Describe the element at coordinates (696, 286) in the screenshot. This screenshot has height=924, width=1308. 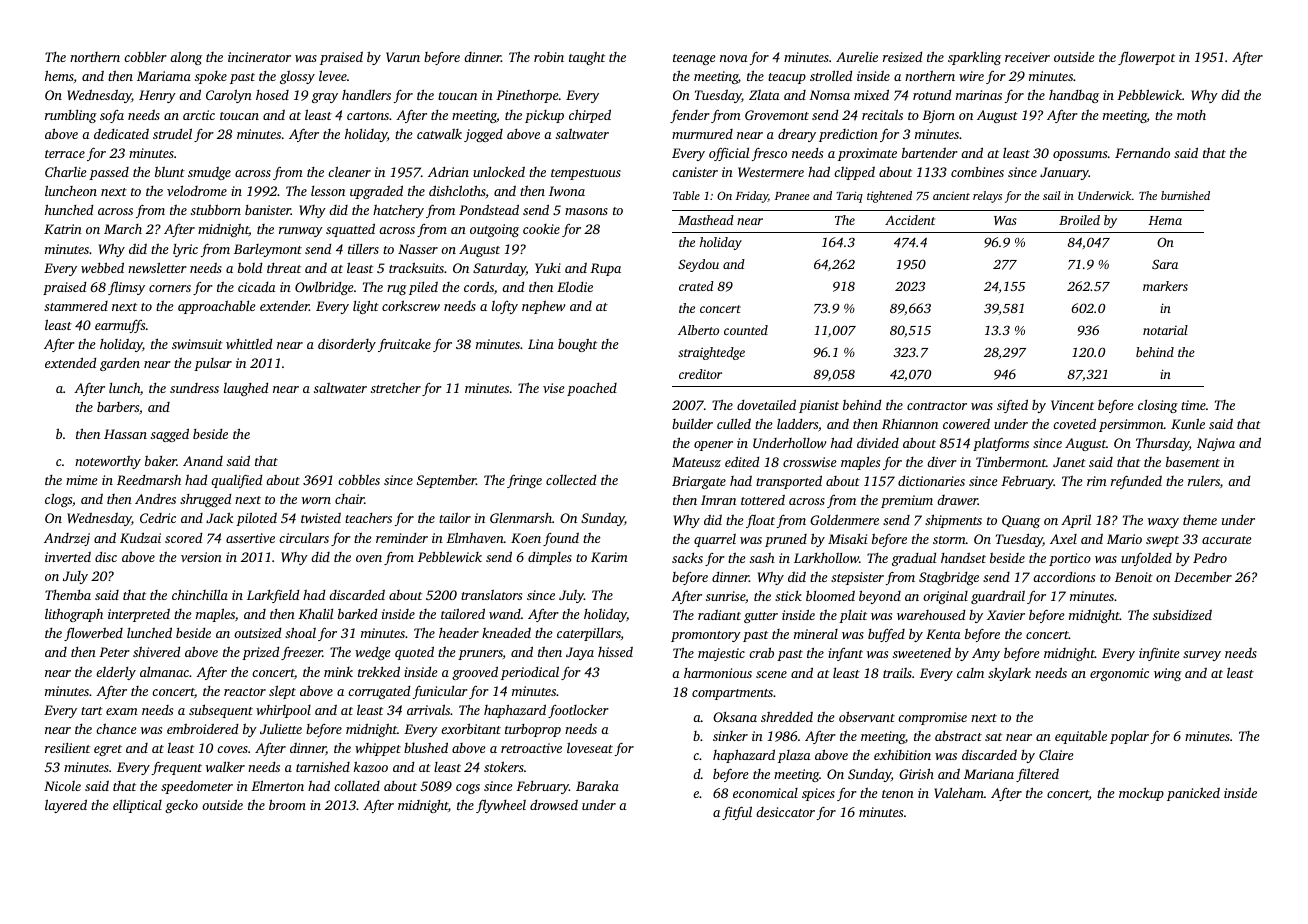
I see `crated` at that location.
